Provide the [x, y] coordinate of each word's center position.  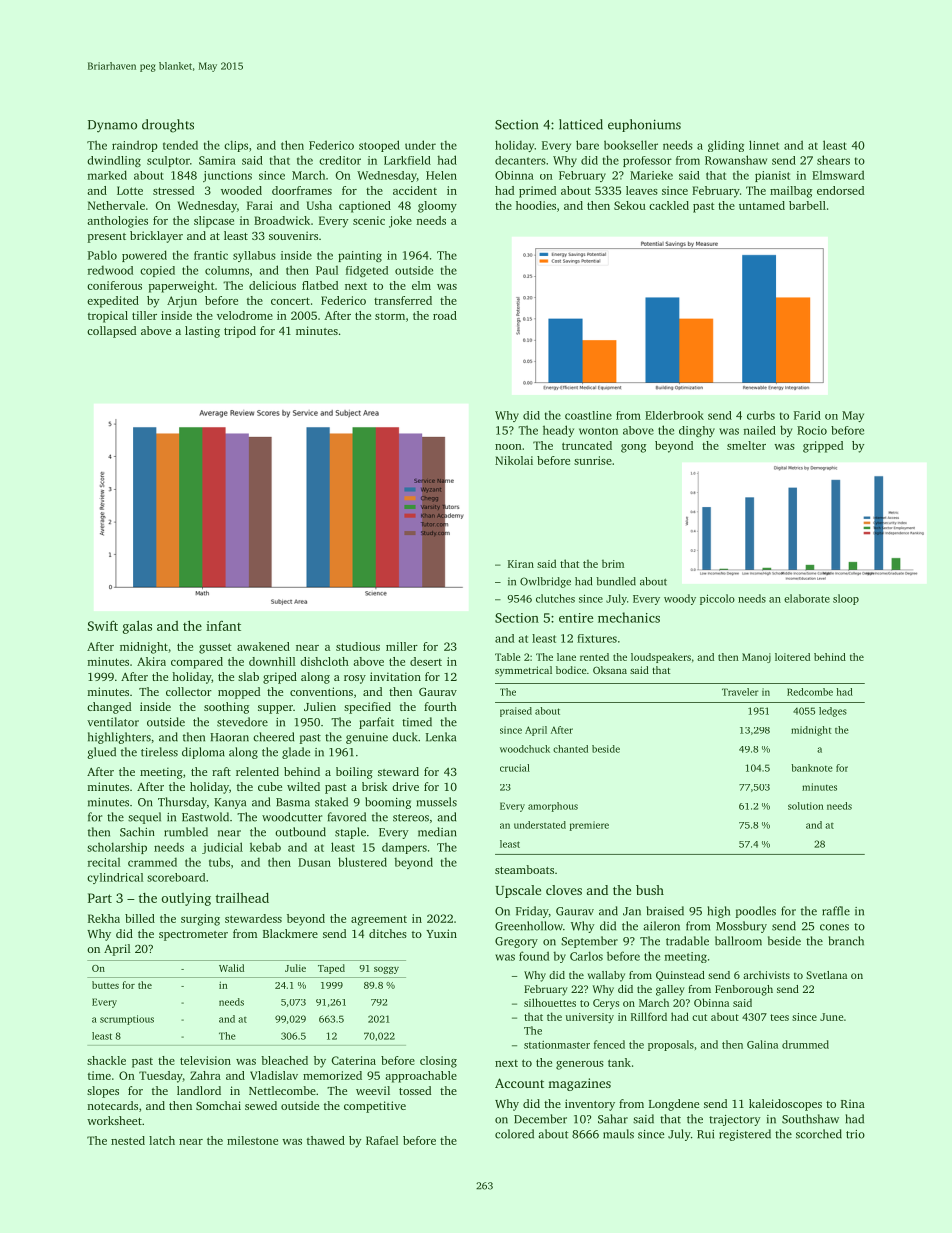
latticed [581, 124]
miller [402, 646]
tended [180, 145]
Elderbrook [674, 415]
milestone [252, 1140]
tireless [159, 752]
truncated [587, 445]
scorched [819, 1134]
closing [438, 1062]
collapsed [111, 332]
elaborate [807, 598]
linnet [764, 145]
